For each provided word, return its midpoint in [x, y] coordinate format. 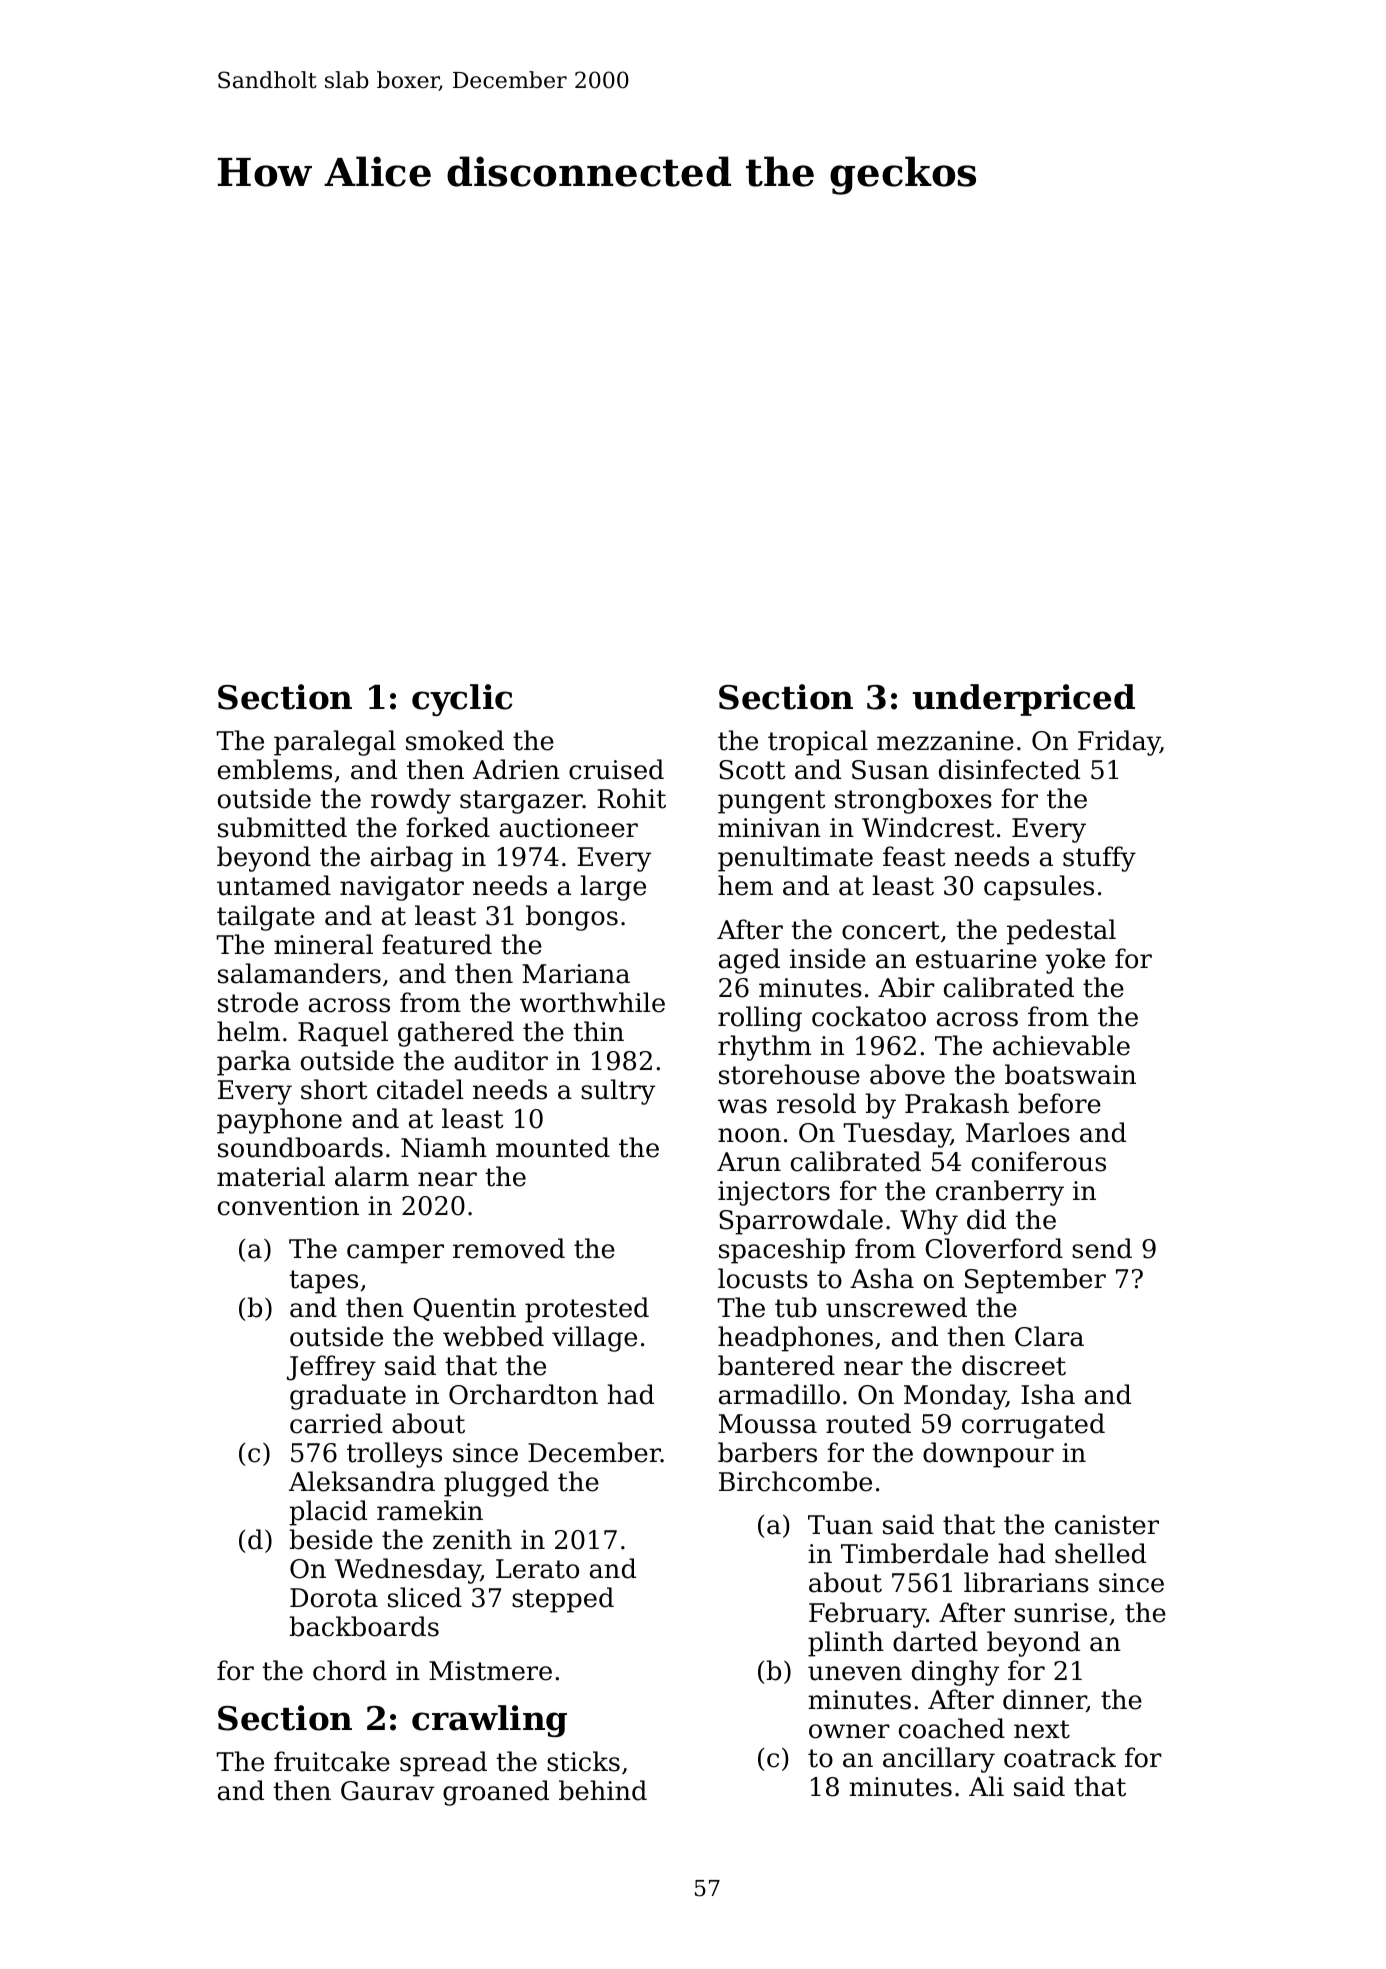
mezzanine [945, 741]
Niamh [444, 1147]
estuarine [976, 959]
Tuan [840, 1525]
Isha [1048, 1394]
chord [350, 1670]
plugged [496, 1484]
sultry [618, 1092]
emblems [275, 769]
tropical [818, 743]
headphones [795, 1339]
